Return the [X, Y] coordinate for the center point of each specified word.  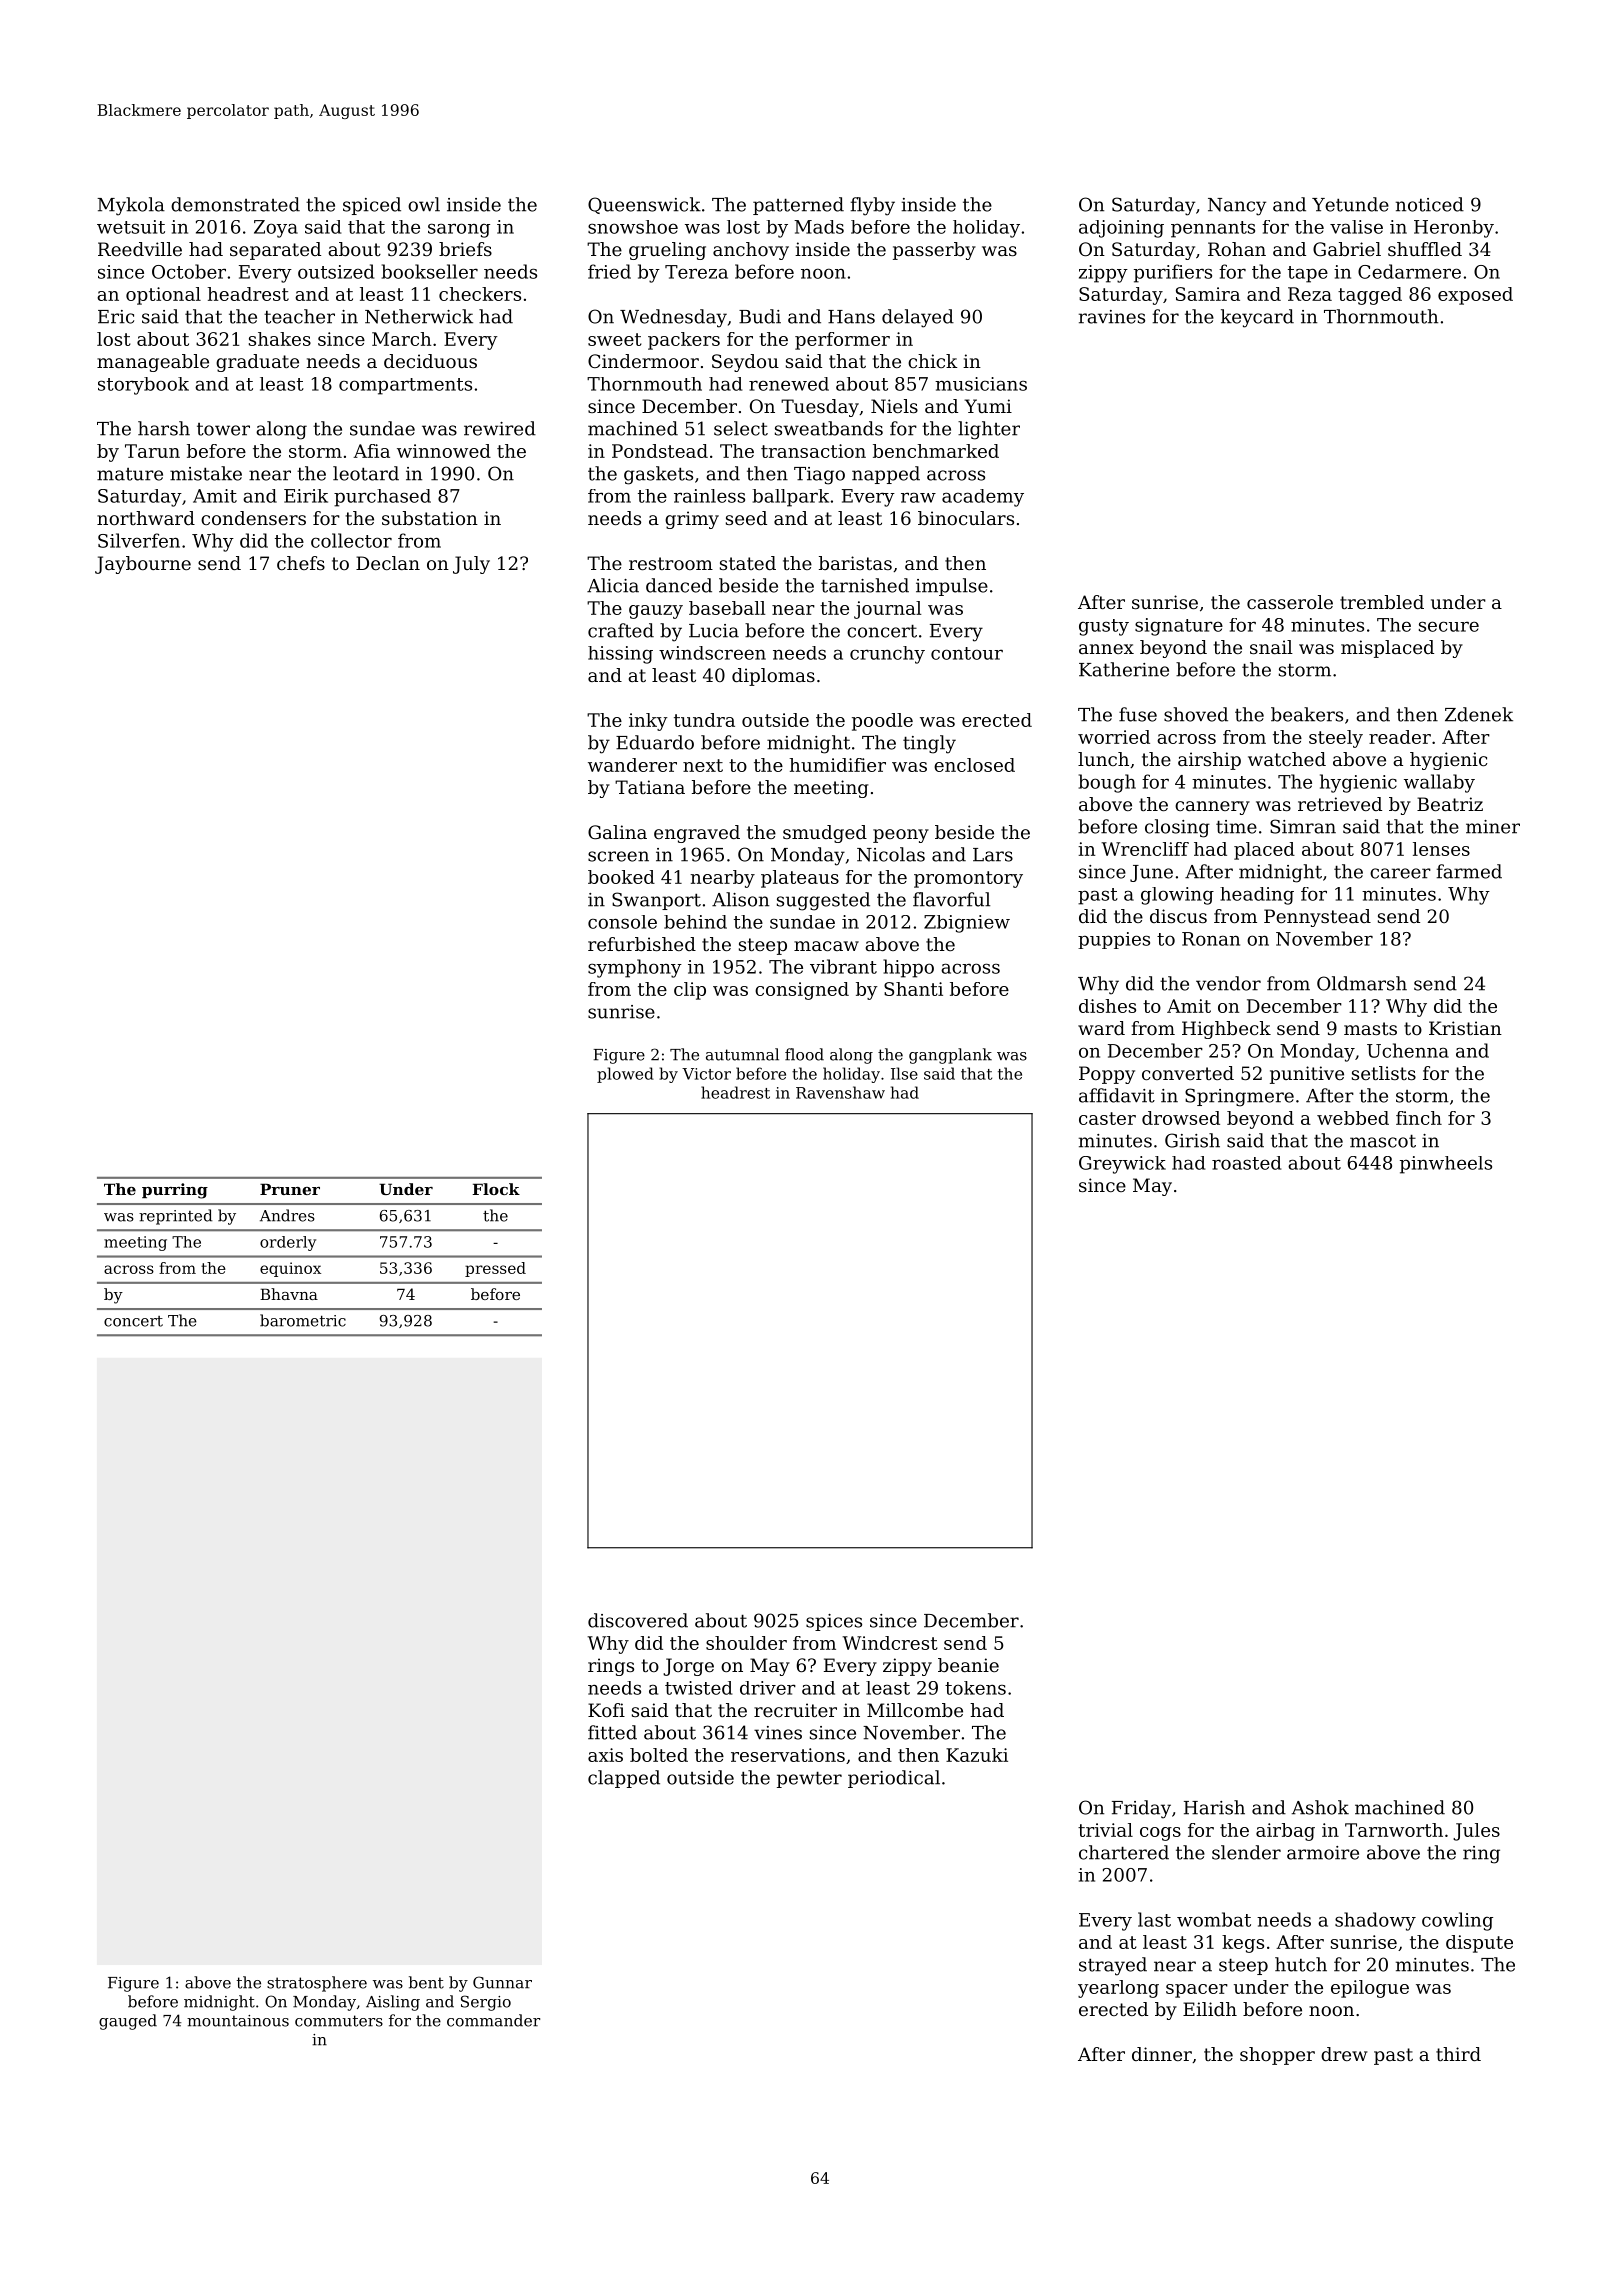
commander [493, 2020]
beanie [968, 1665]
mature [130, 474]
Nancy [1237, 207]
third [1458, 2054]
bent [426, 1982]
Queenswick [644, 205]
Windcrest [890, 1643]
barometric [303, 1320]
